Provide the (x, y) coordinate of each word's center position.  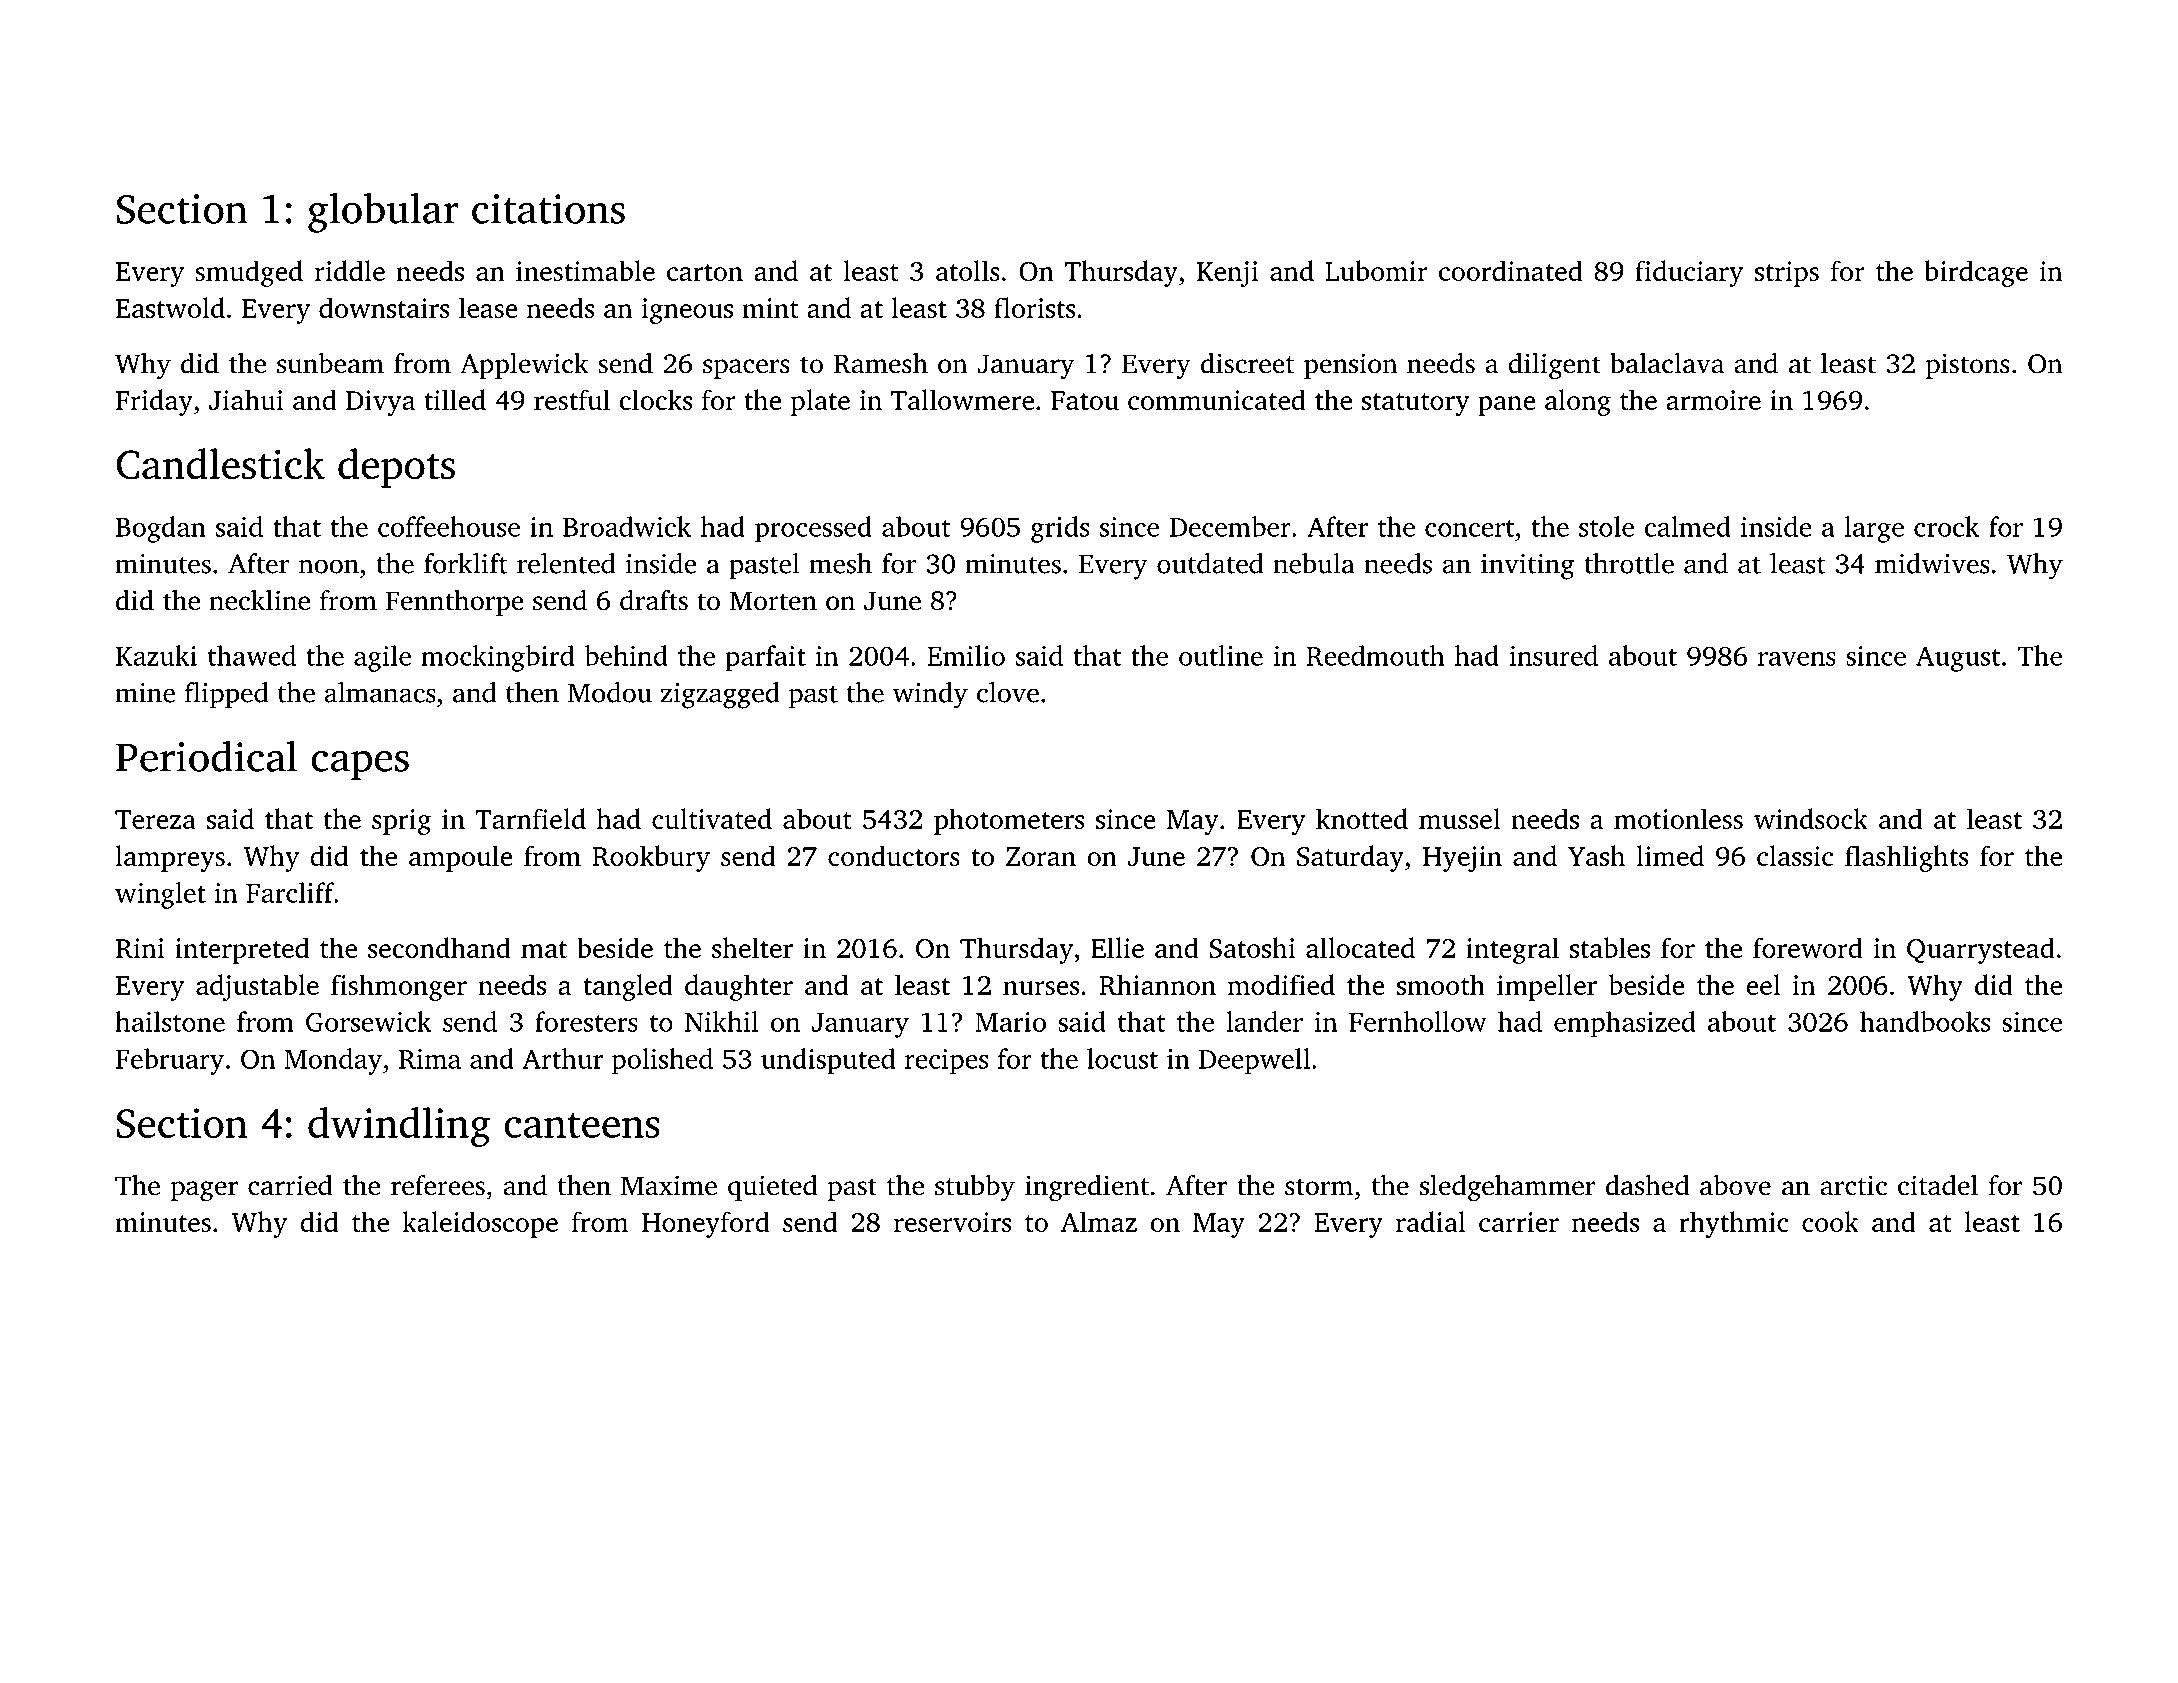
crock (1946, 526)
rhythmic (1734, 1224)
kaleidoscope (480, 1224)
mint (770, 308)
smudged (249, 273)
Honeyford (706, 1224)
